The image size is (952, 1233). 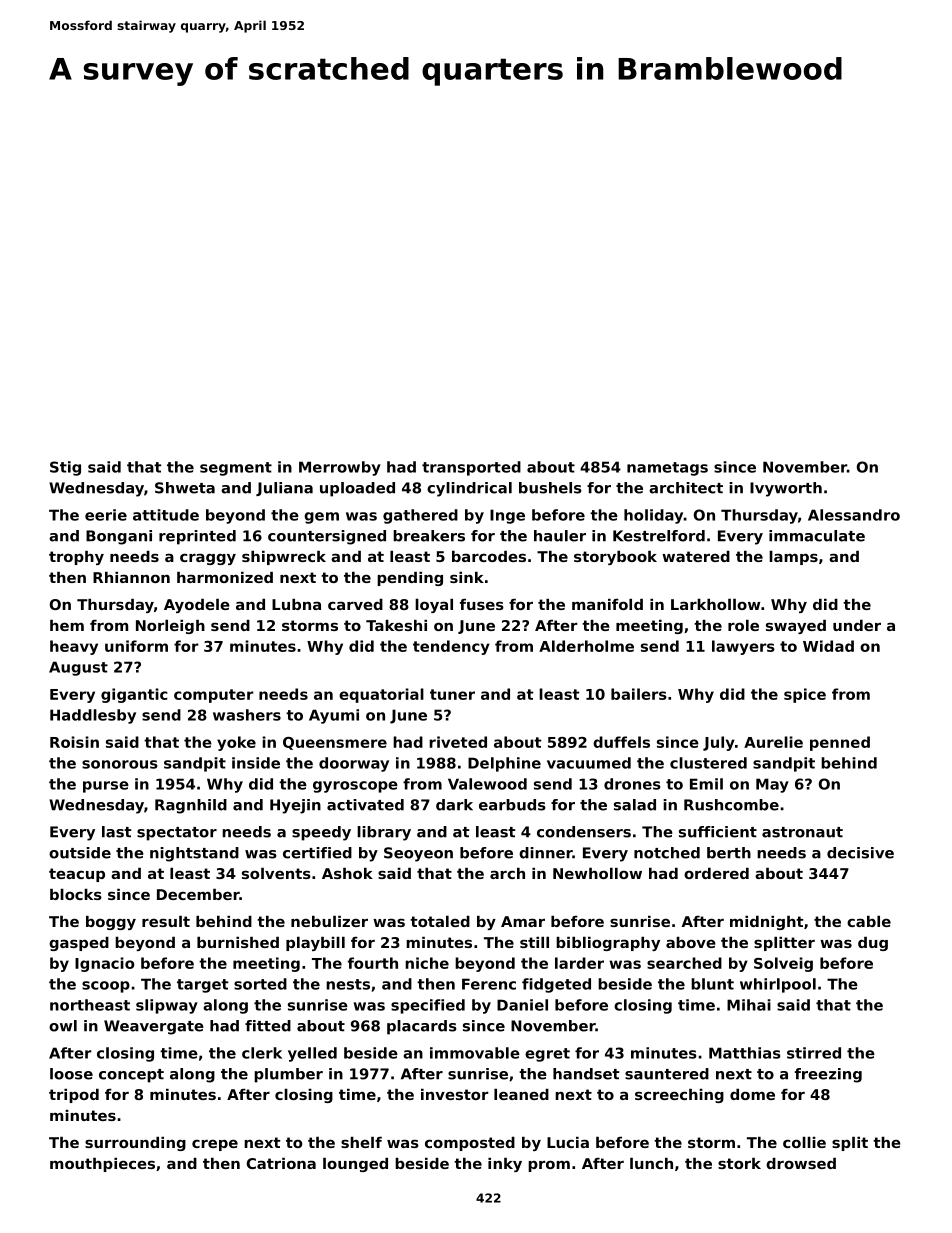 I want to click on clerk, so click(x=262, y=1053).
